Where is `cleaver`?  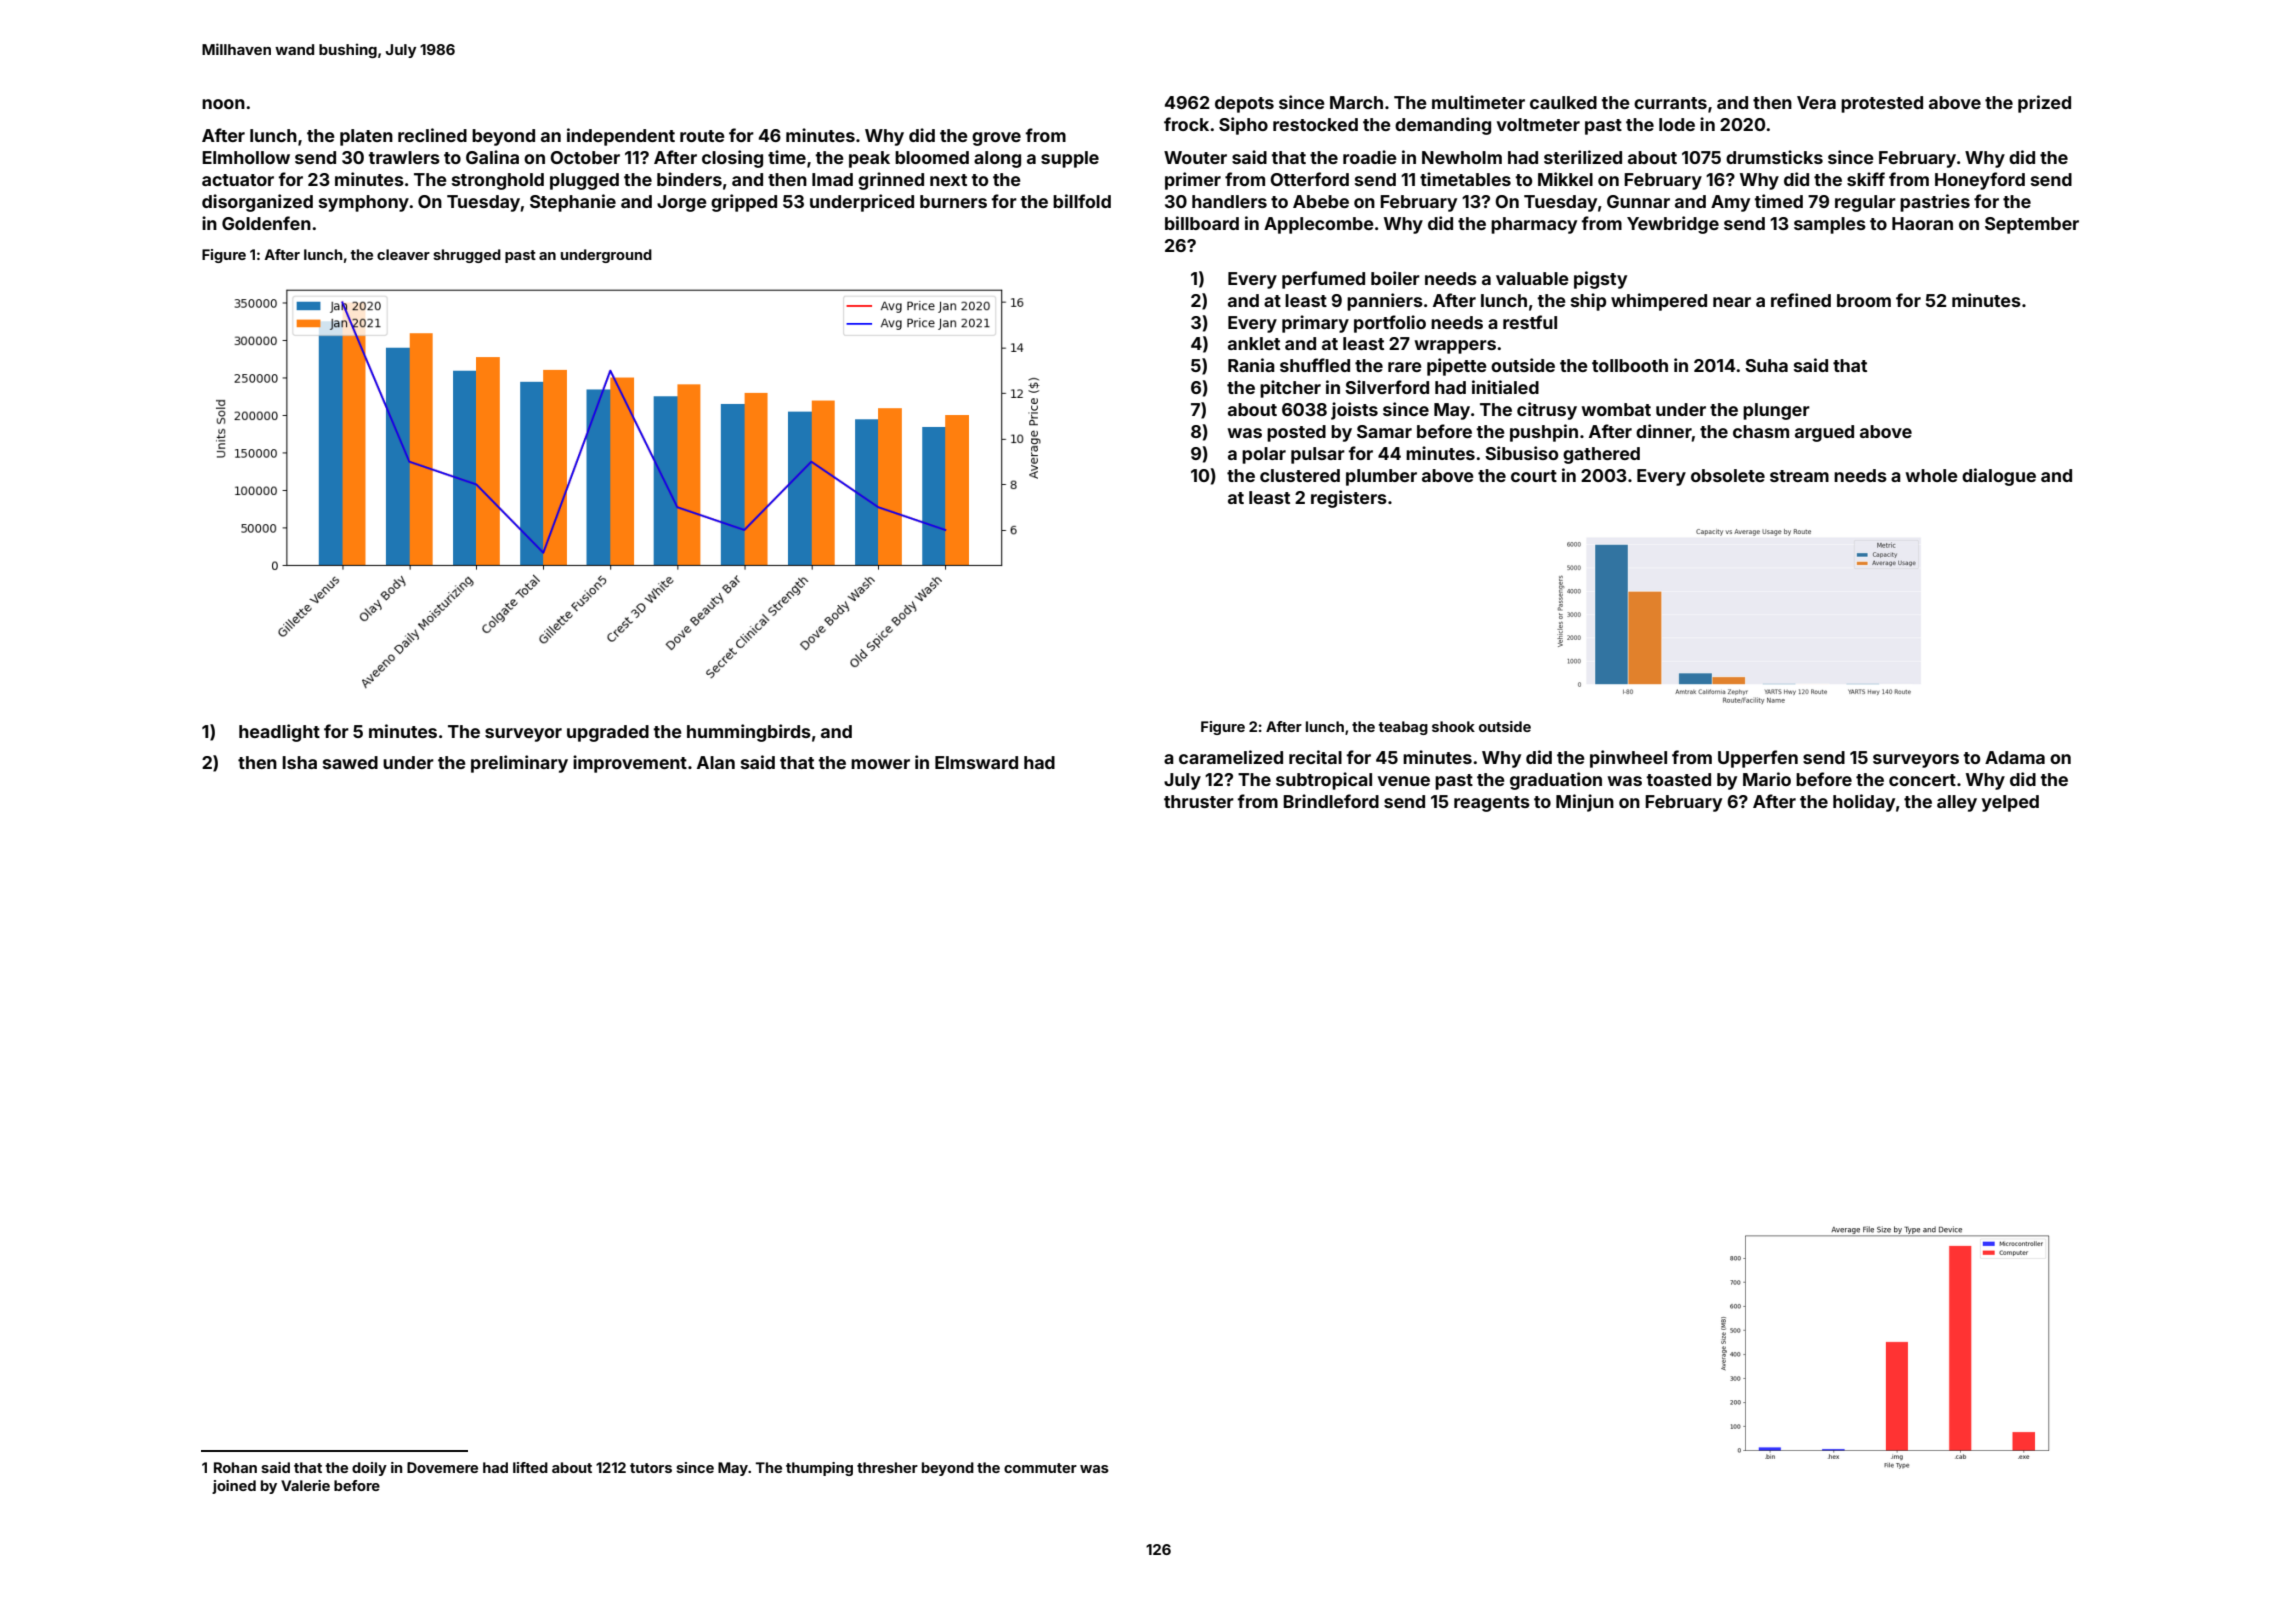 cleaver is located at coordinates (403, 254).
